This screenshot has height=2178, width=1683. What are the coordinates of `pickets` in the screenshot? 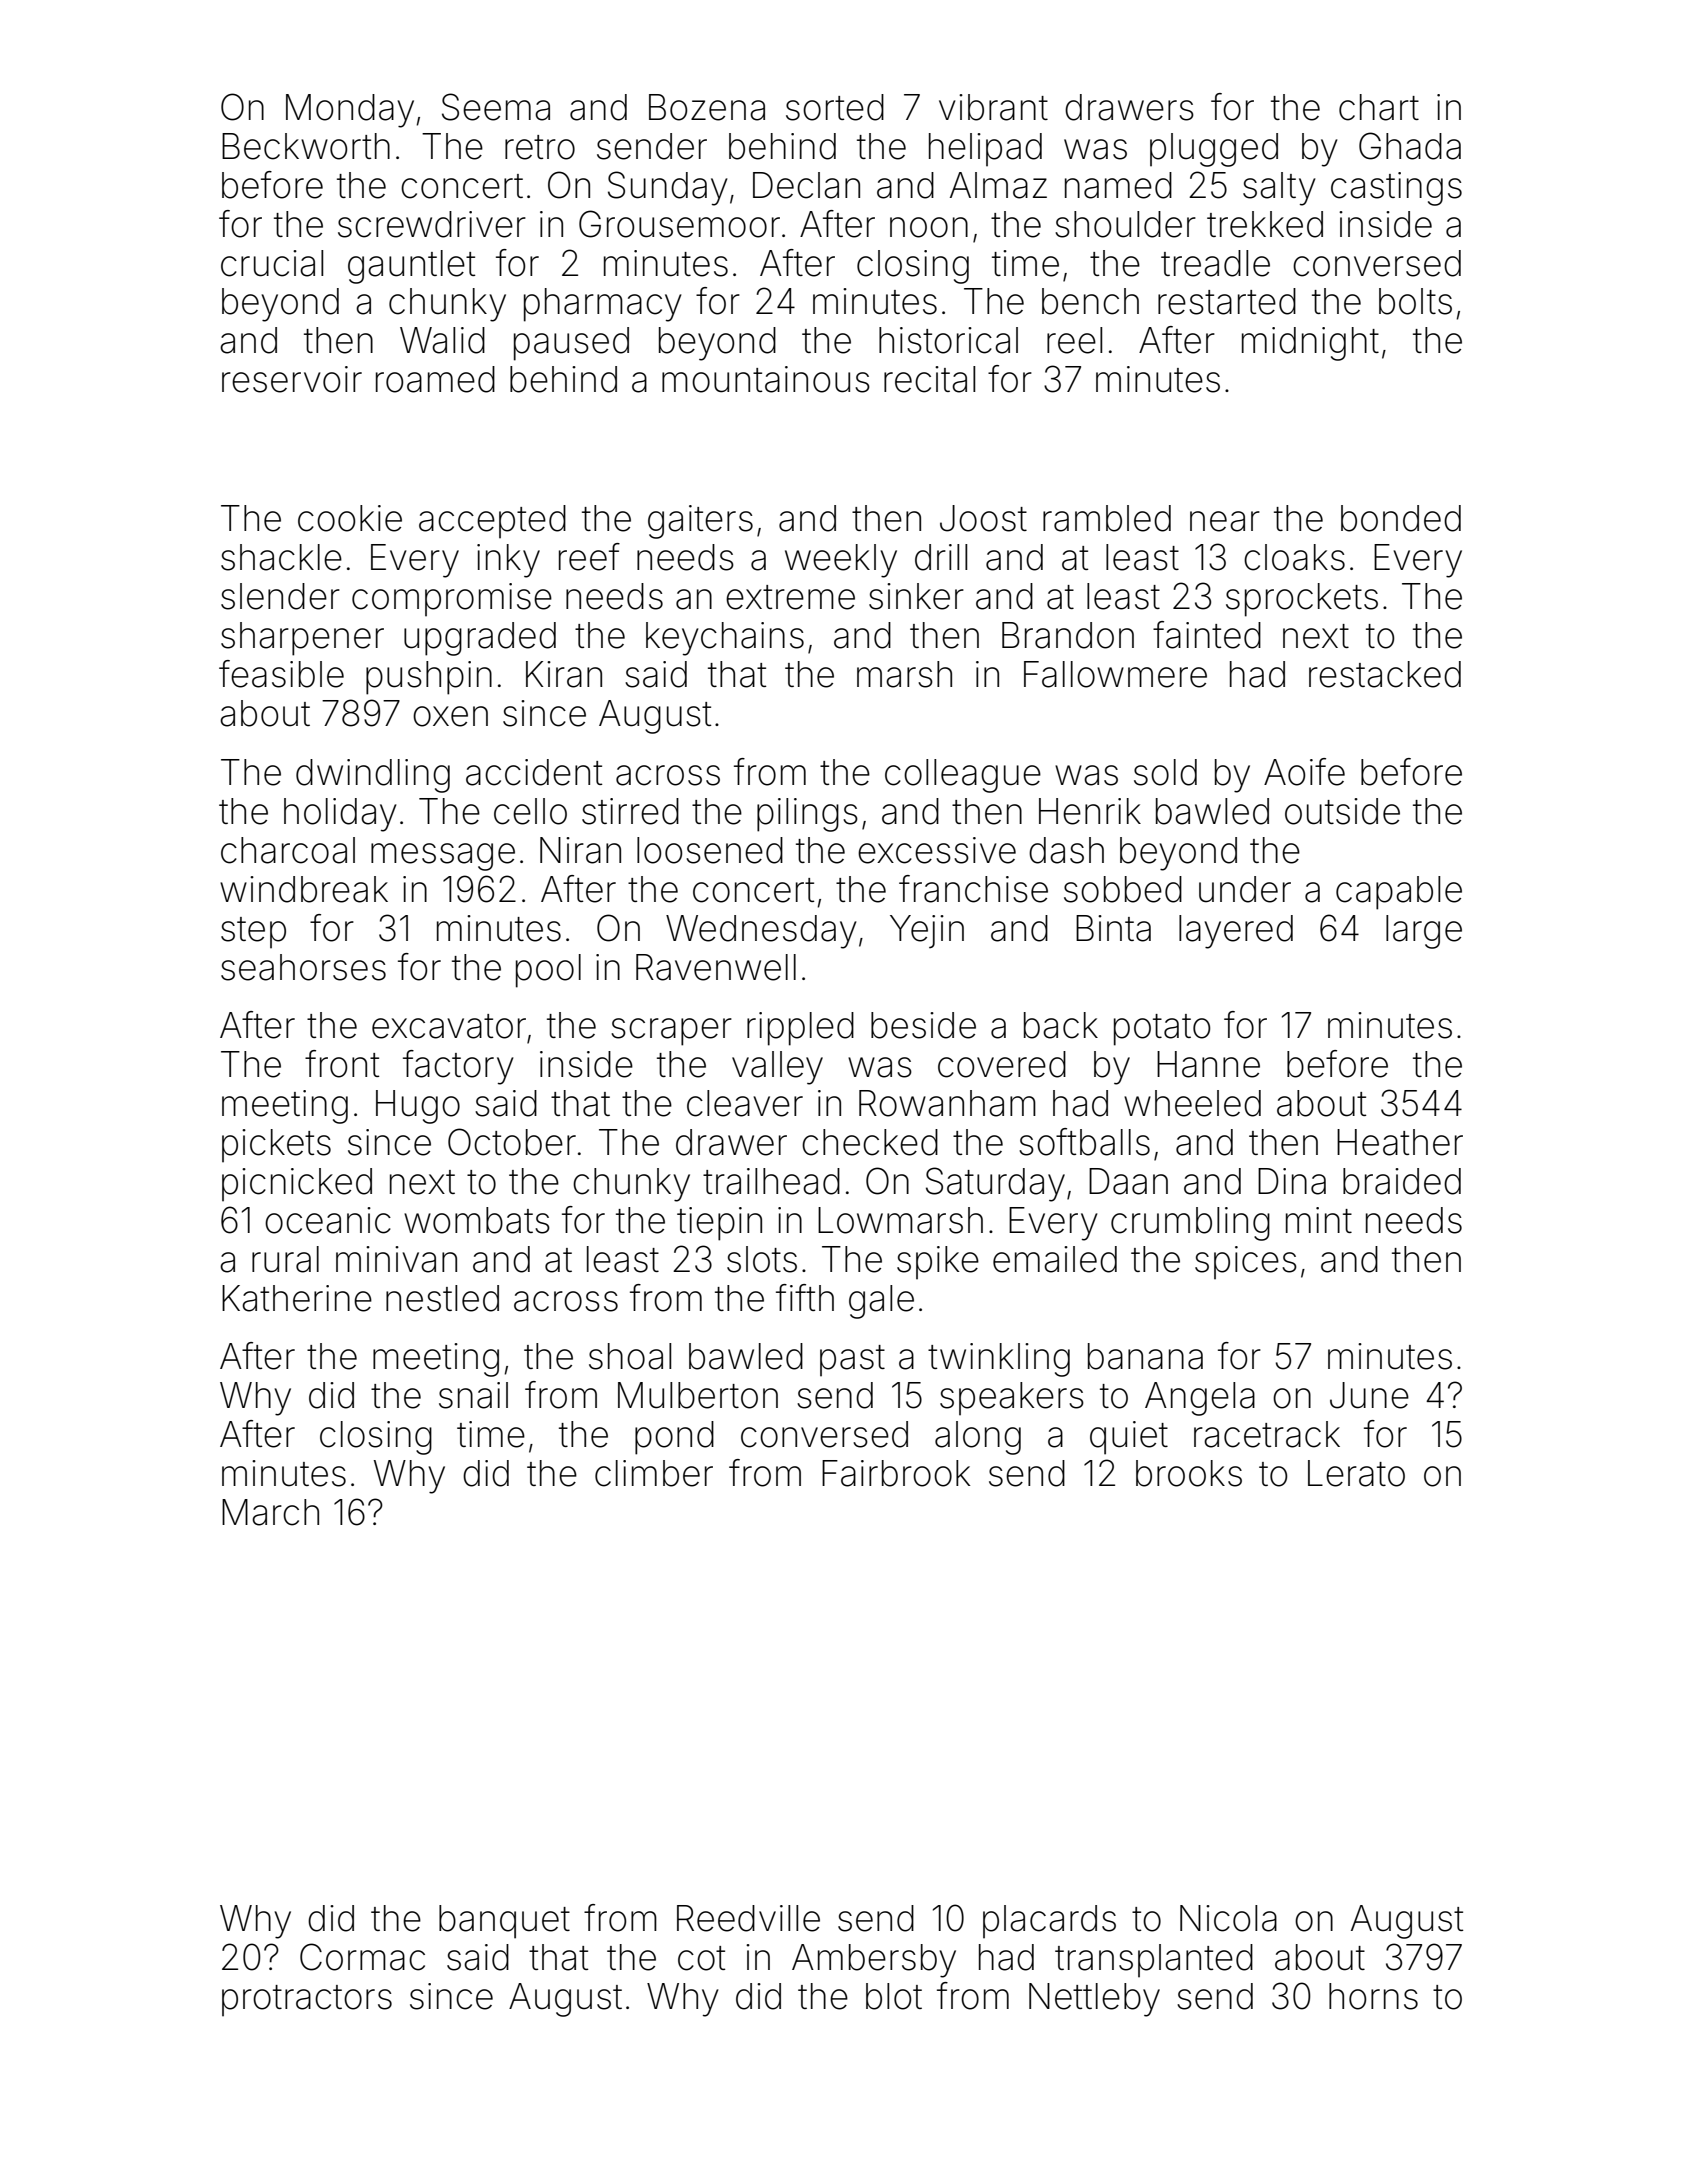 It's located at (276, 1145).
